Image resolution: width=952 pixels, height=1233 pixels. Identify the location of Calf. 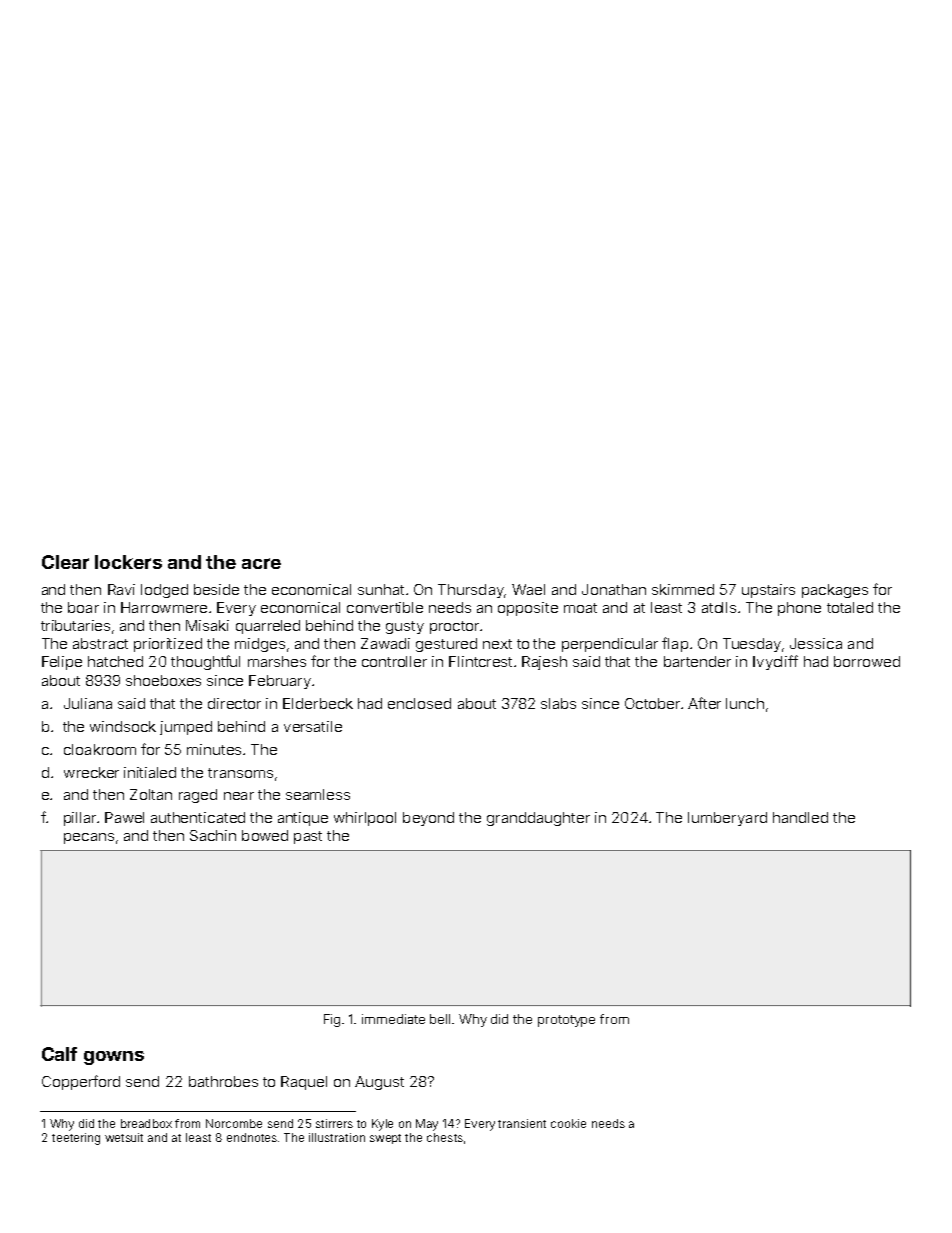
(59, 1054).
